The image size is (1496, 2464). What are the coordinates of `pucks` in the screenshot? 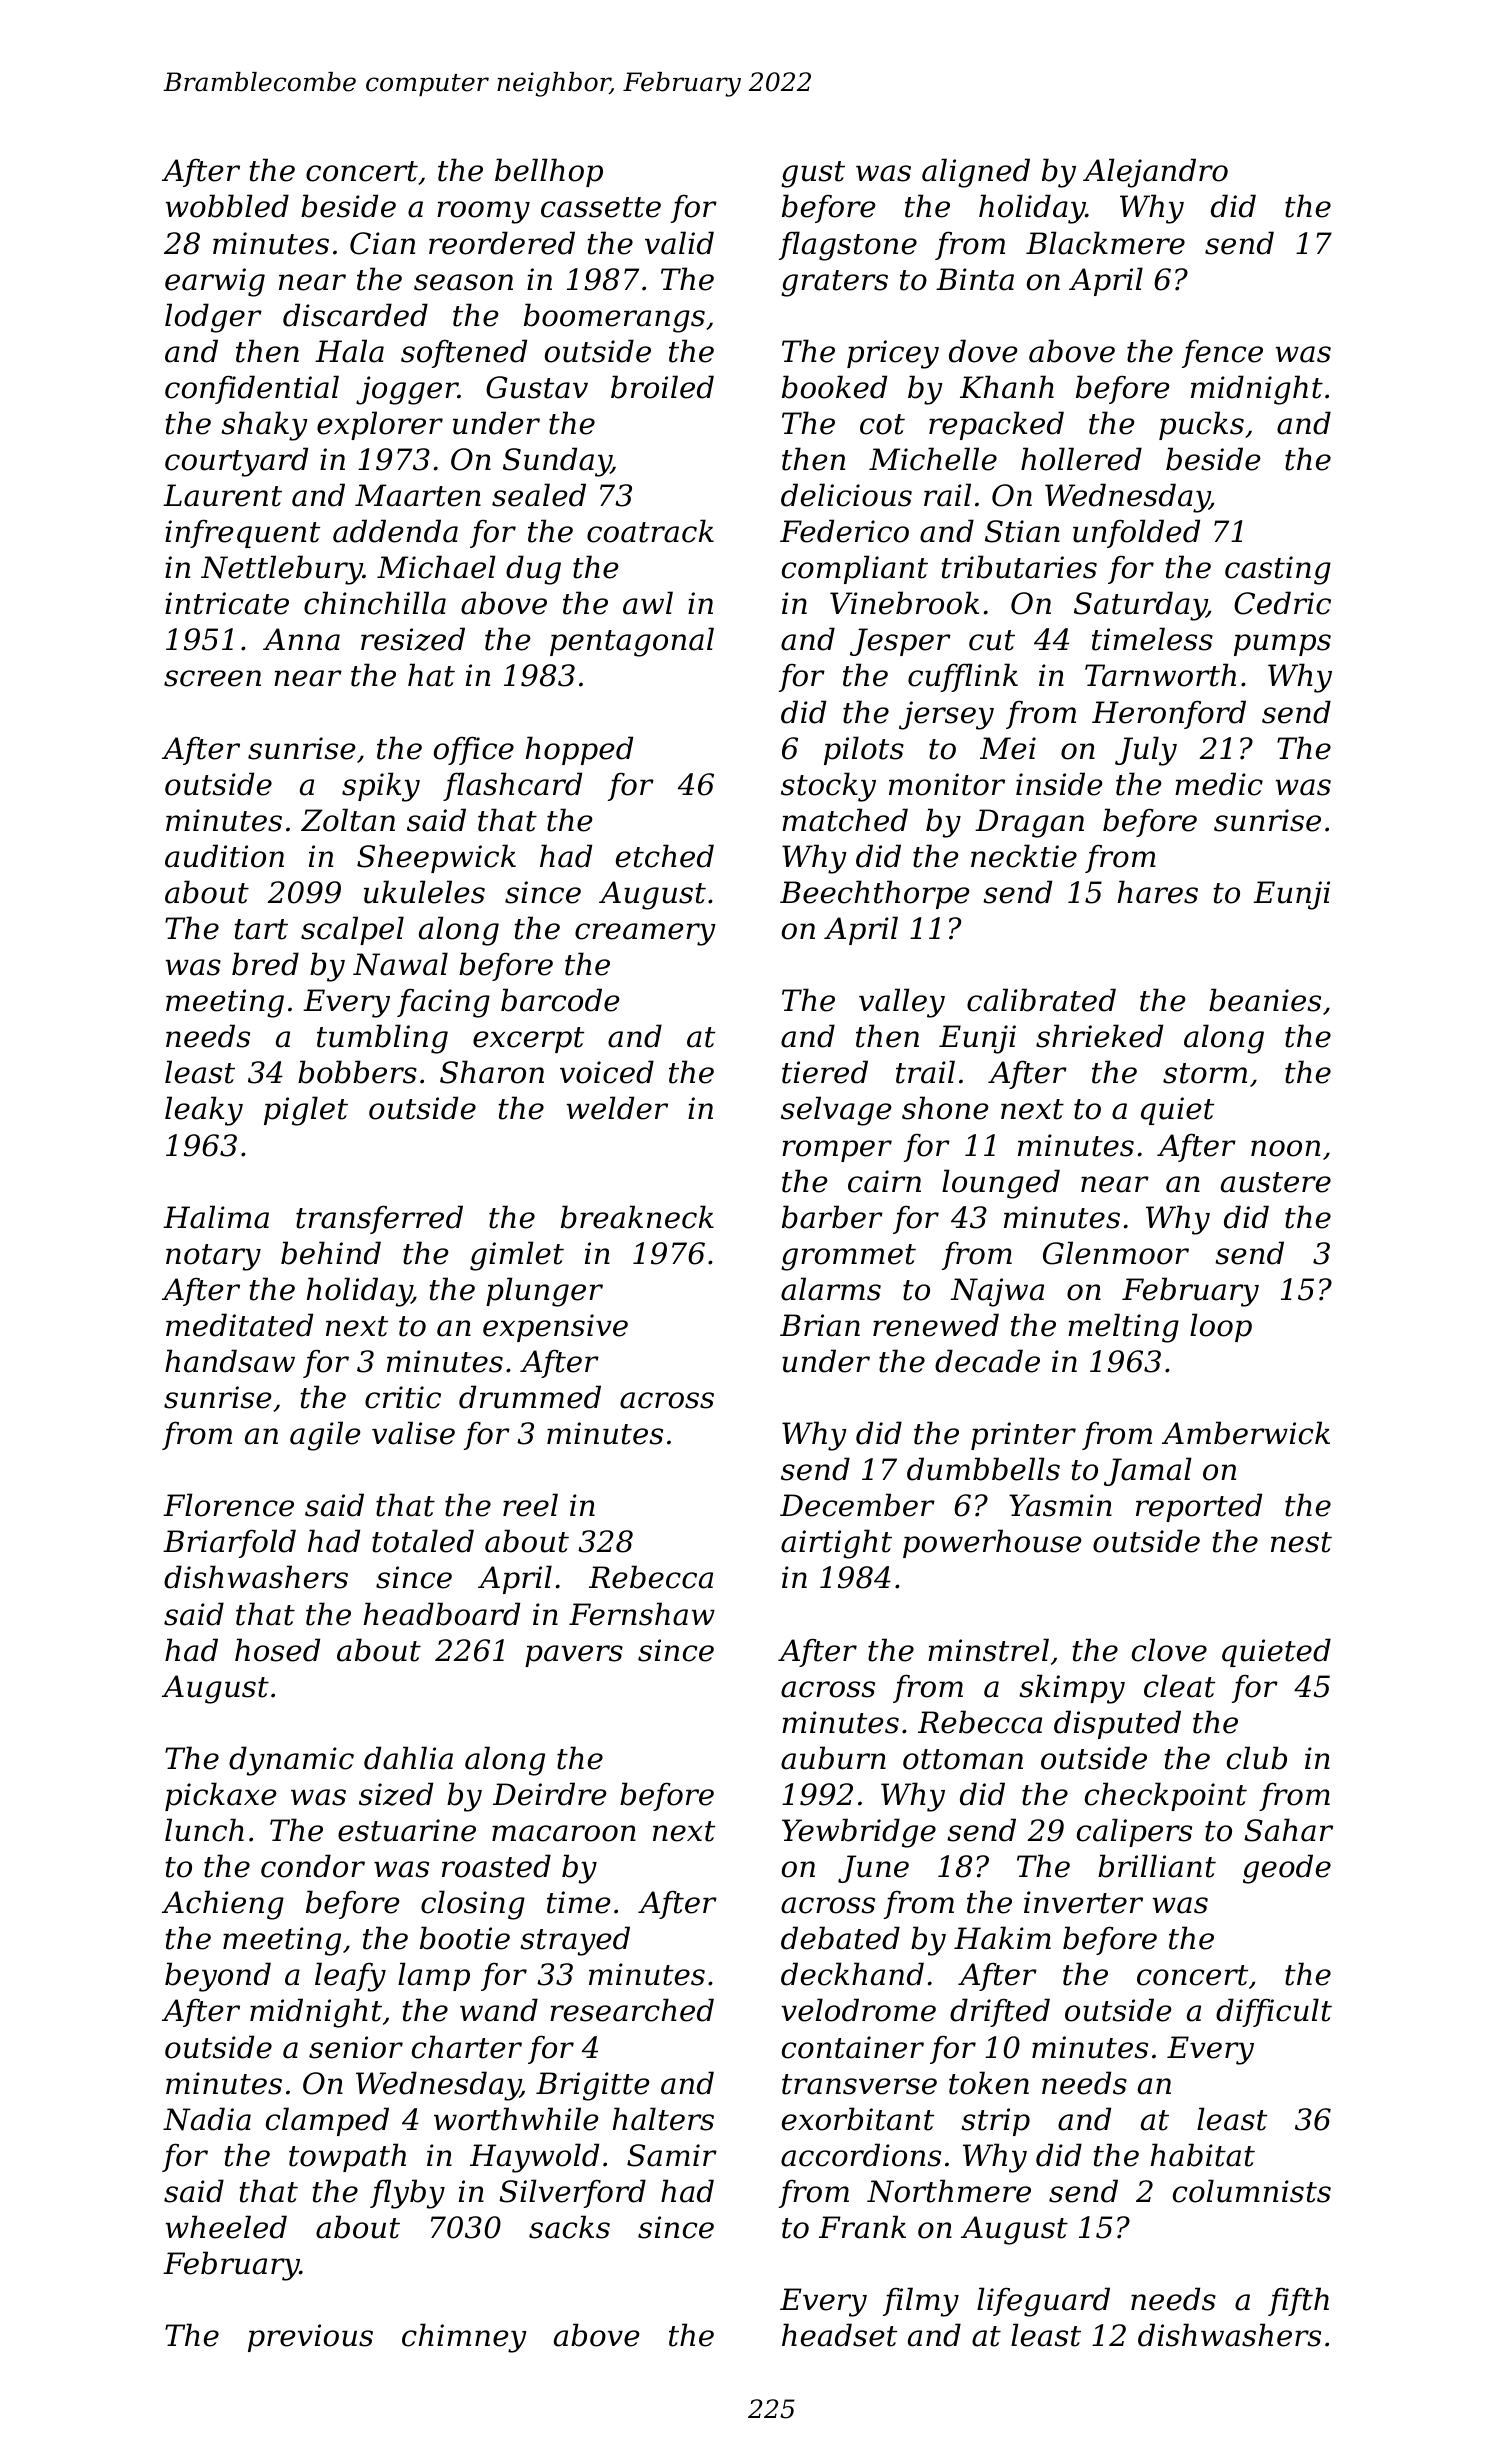 It's located at (1201, 425).
